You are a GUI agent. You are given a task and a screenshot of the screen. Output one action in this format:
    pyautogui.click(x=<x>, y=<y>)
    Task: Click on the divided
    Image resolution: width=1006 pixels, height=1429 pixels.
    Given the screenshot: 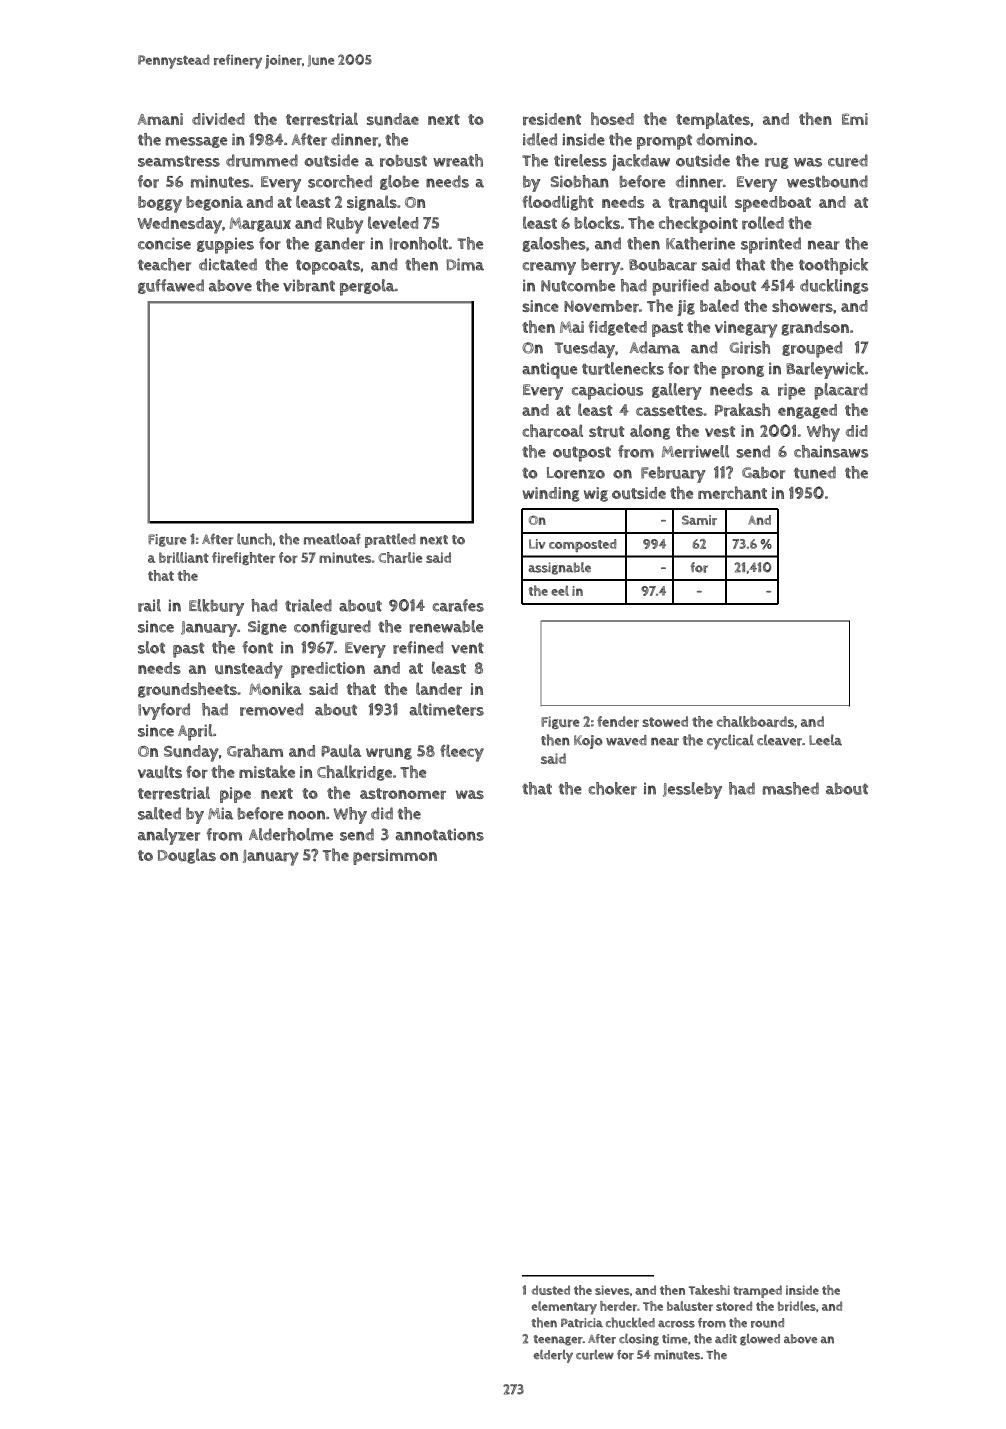 What is the action you would take?
    pyautogui.click(x=218, y=119)
